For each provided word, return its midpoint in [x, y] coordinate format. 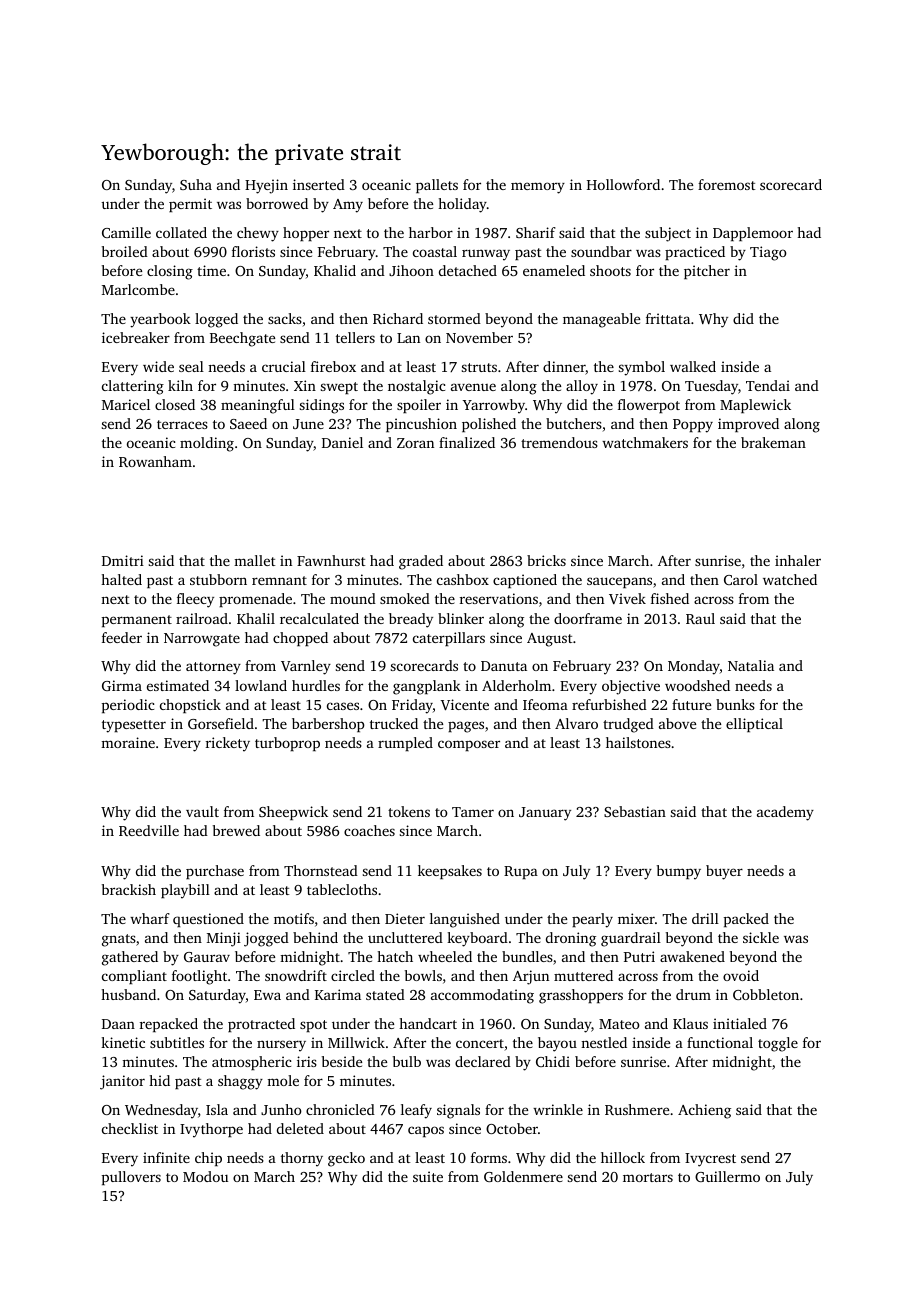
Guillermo [727, 1176]
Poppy [693, 426]
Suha [196, 184]
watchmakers [645, 442]
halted [121, 579]
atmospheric [251, 1063]
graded [421, 562]
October [512, 1128]
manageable [601, 320]
